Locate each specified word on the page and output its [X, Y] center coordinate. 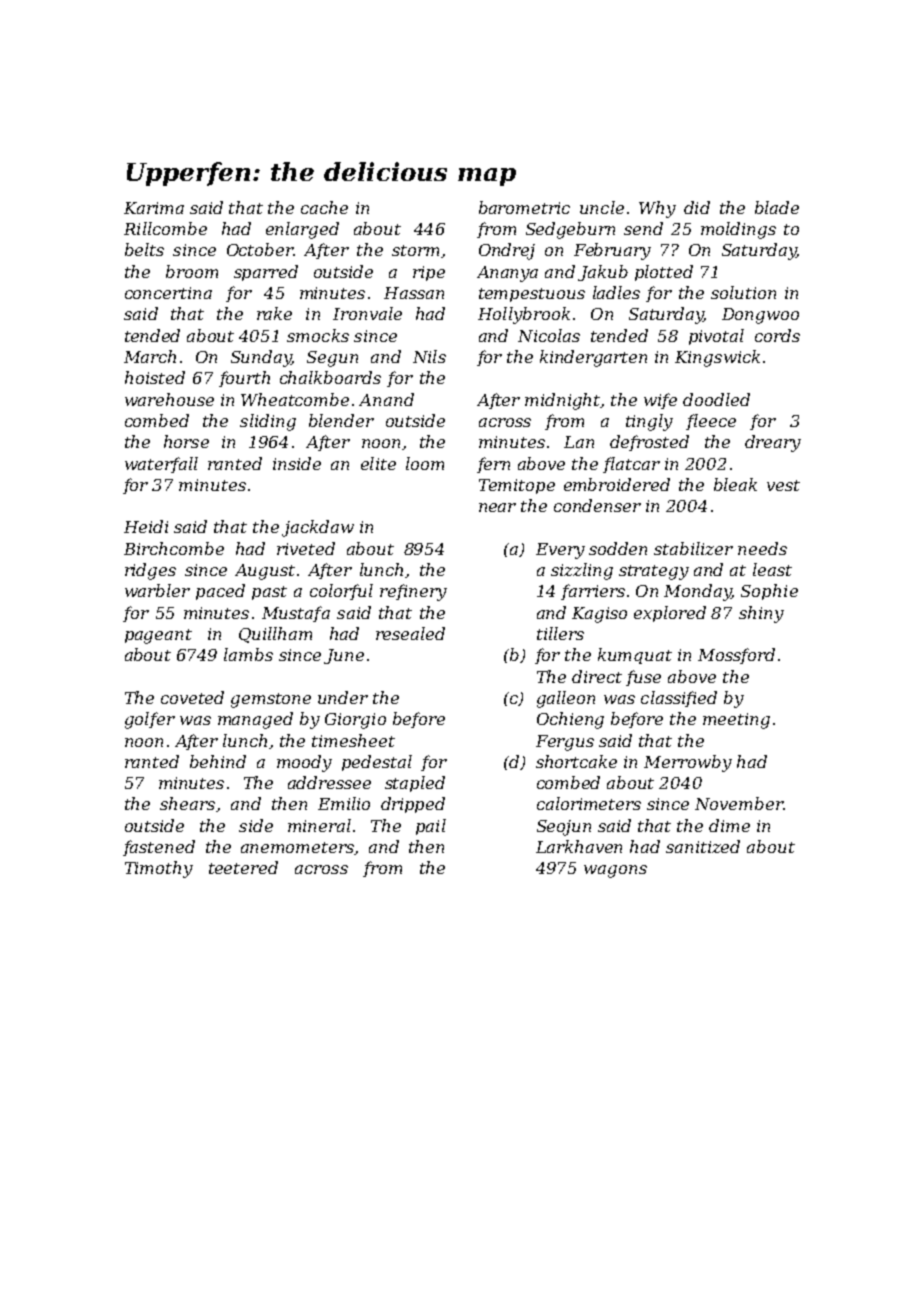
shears [187, 803]
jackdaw [318, 528]
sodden [618, 548]
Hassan [414, 293]
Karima [154, 208]
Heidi [146, 526]
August [265, 572]
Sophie [769, 592]
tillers [560, 633]
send [643, 228]
